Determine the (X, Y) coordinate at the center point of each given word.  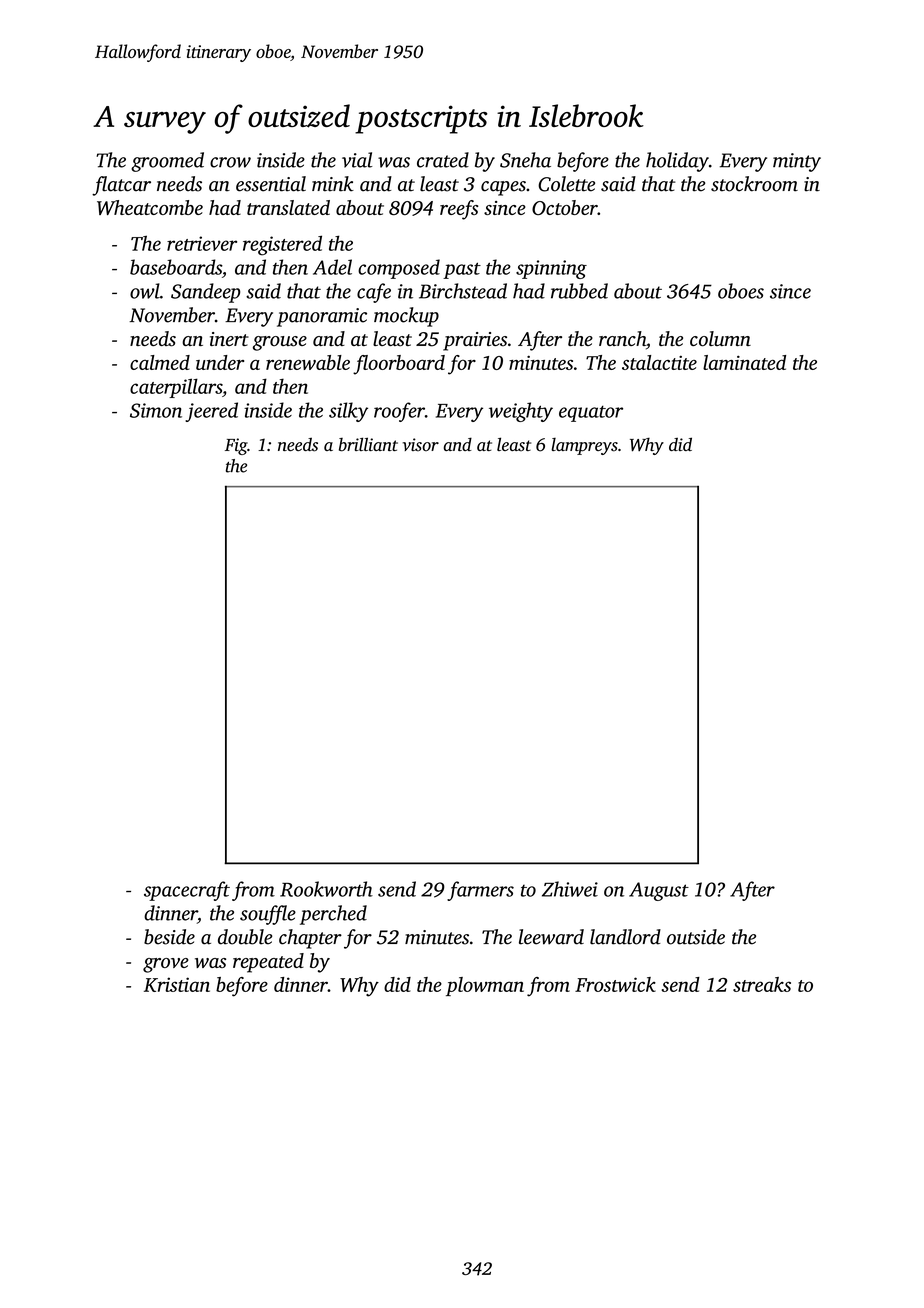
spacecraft (187, 891)
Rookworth (326, 889)
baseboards (176, 267)
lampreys (584, 446)
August (659, 891)
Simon (156, 410)
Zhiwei (570, 889)
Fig (236, 446)
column (720, 339)
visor (421, 445)
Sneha (525, 160)
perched (333, 915)
